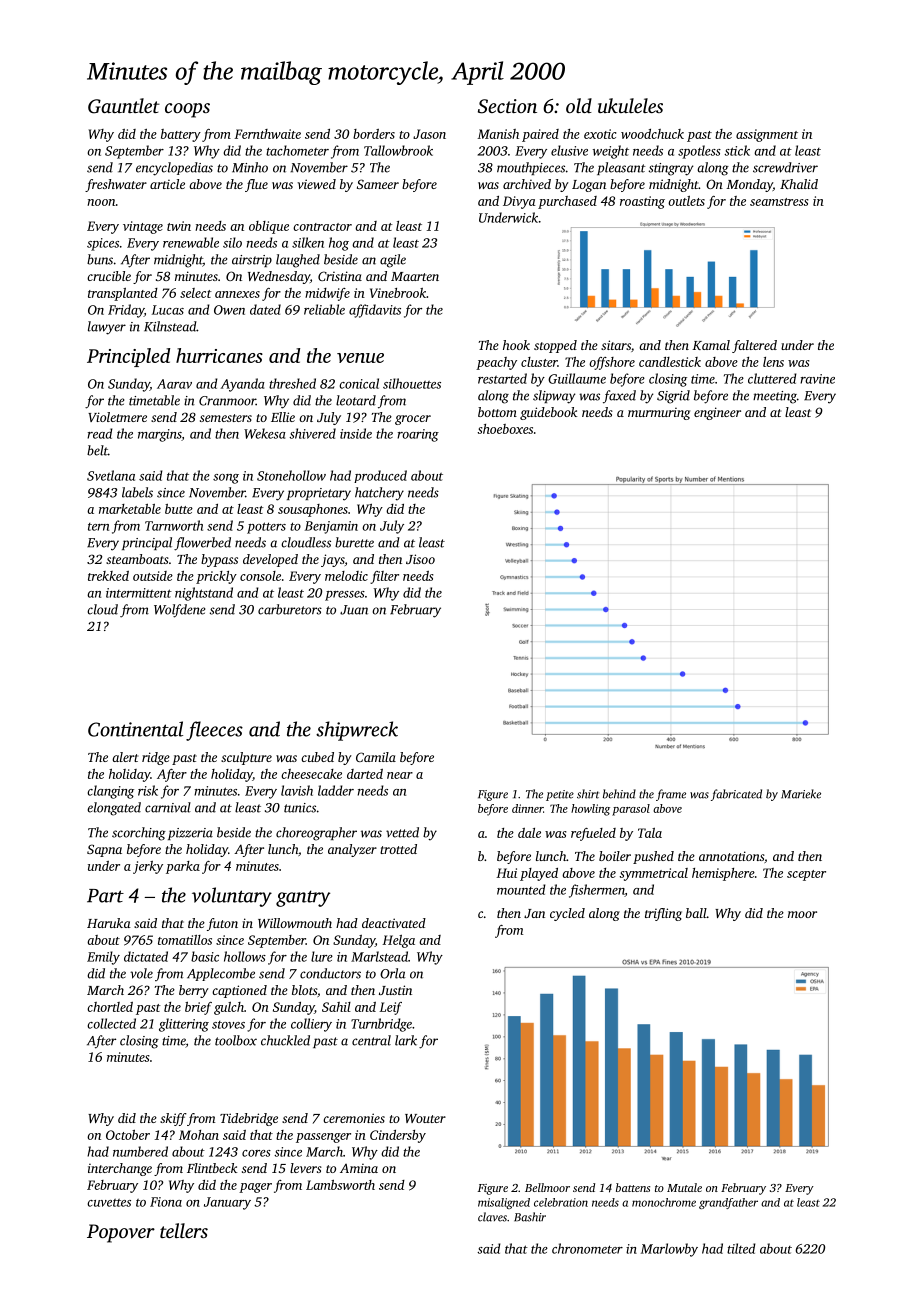 This screenshot has width=924, height=1308. I want to click on Minho, so click(250, 167).
